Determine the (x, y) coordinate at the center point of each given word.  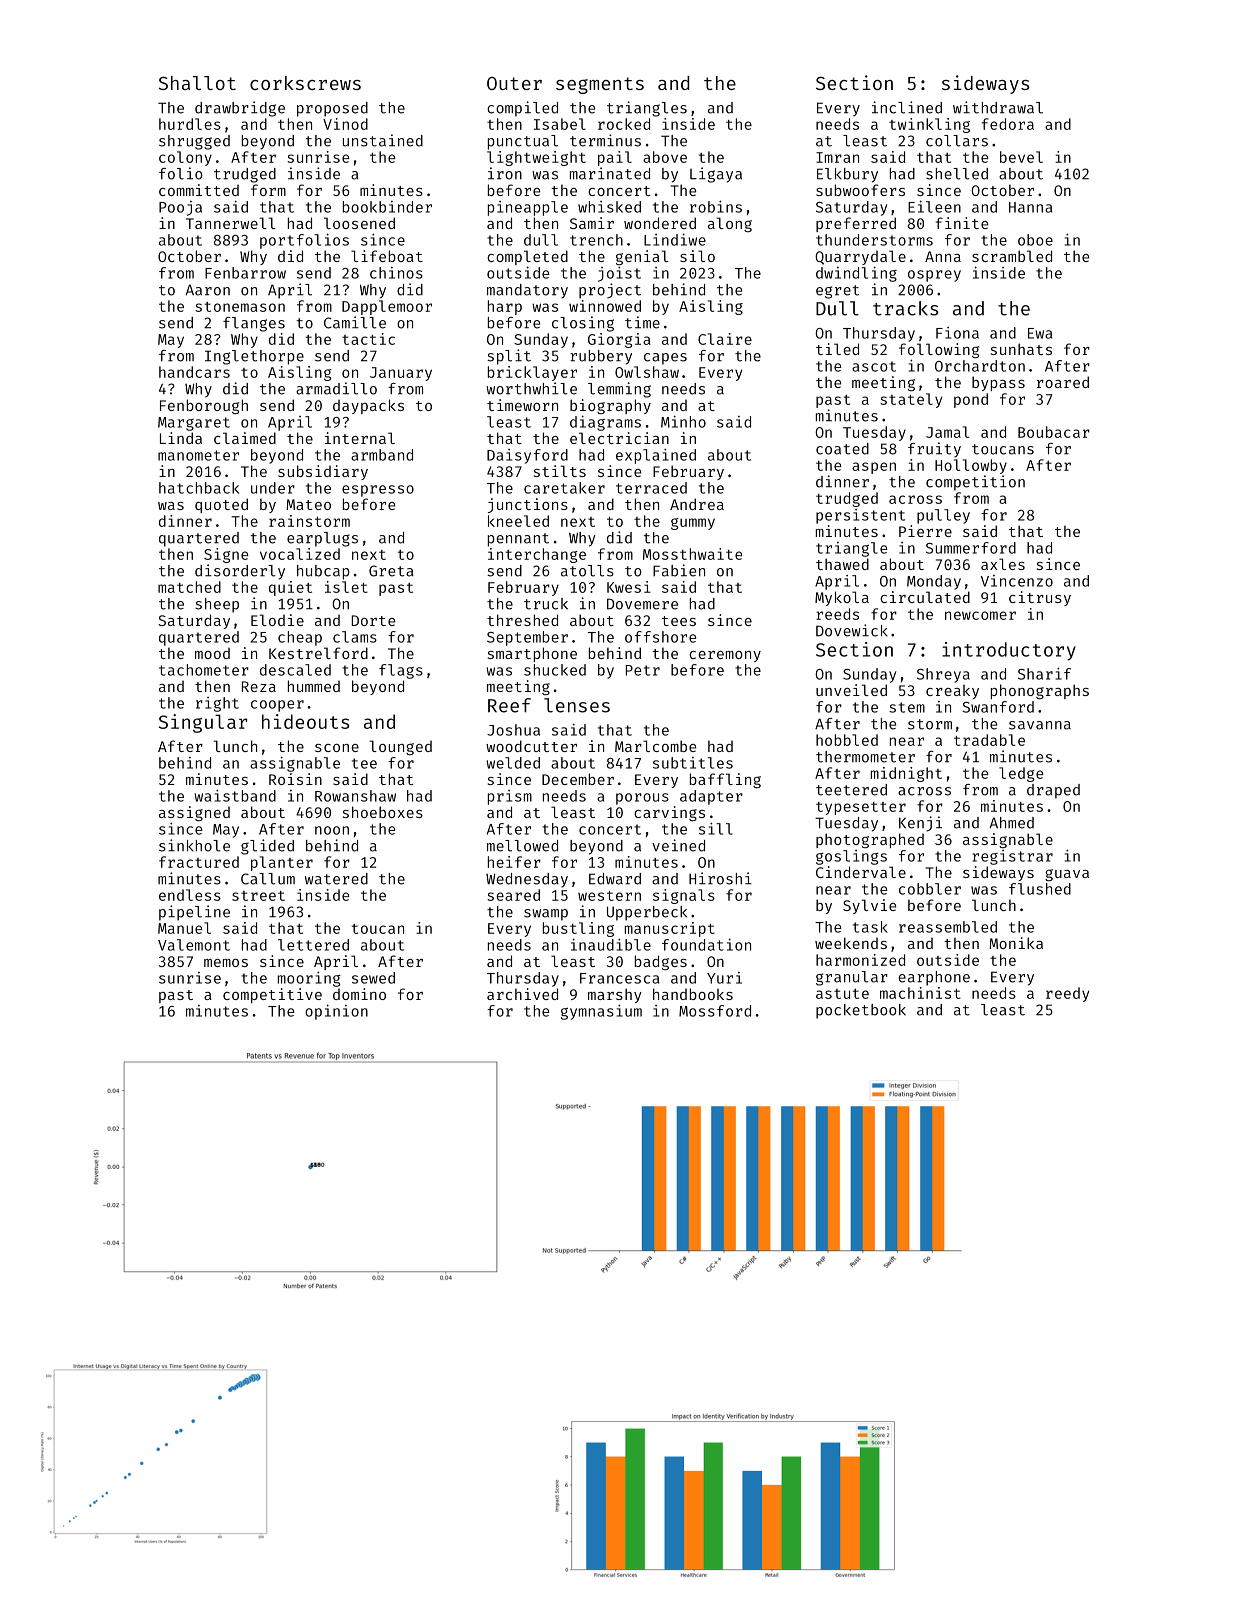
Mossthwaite (692, 554)
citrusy (1040, 598)
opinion (336, 1012)
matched (189, 587)
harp (505, 307)
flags (401, 671)
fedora (1008, 124)
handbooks (693, 994)
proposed (332, 109)
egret (837, 292)
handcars (194, 372)
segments (600, 85)
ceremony (725, 656)
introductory (1009, 651)
